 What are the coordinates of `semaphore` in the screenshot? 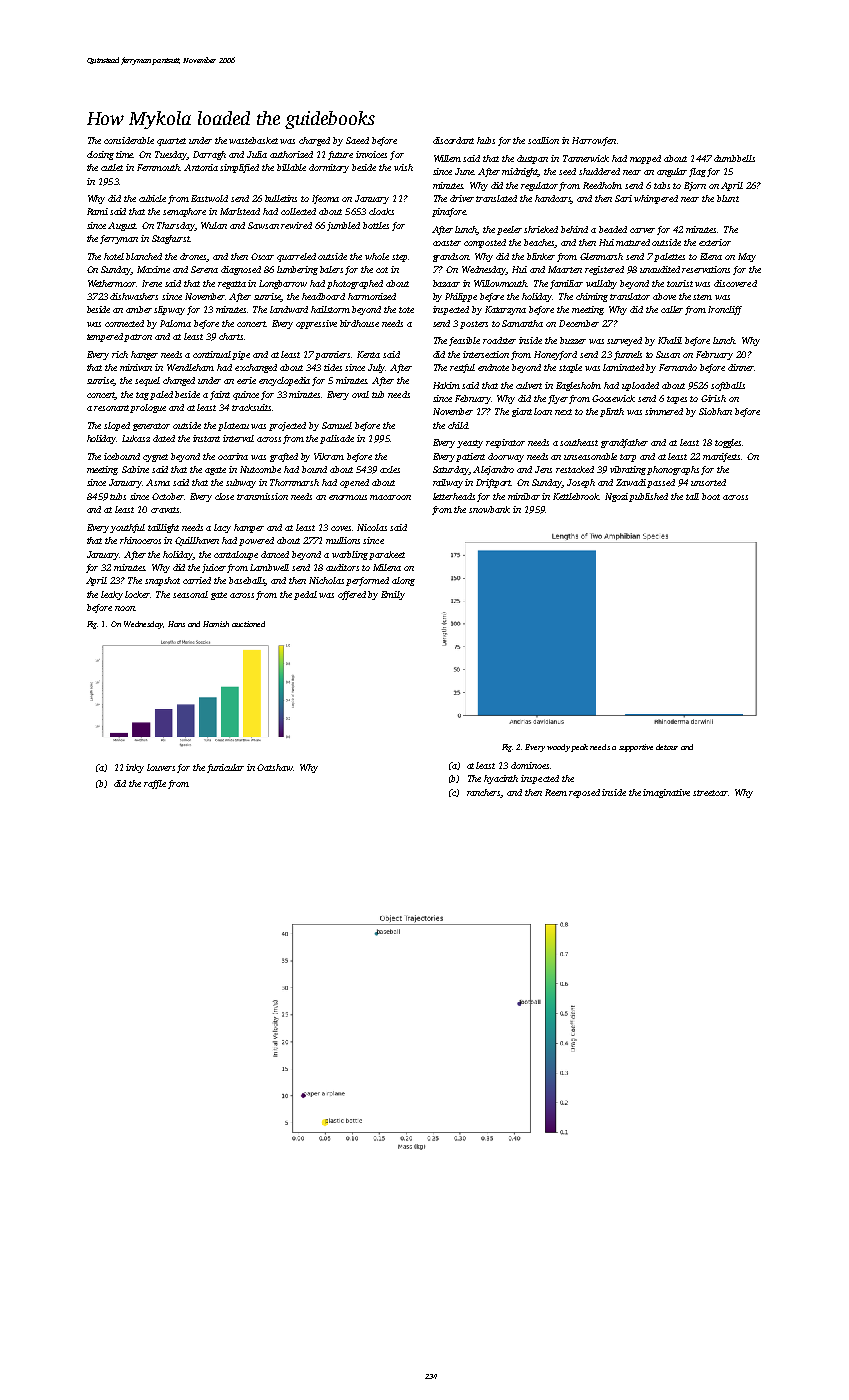 It's located at (184, 212).
